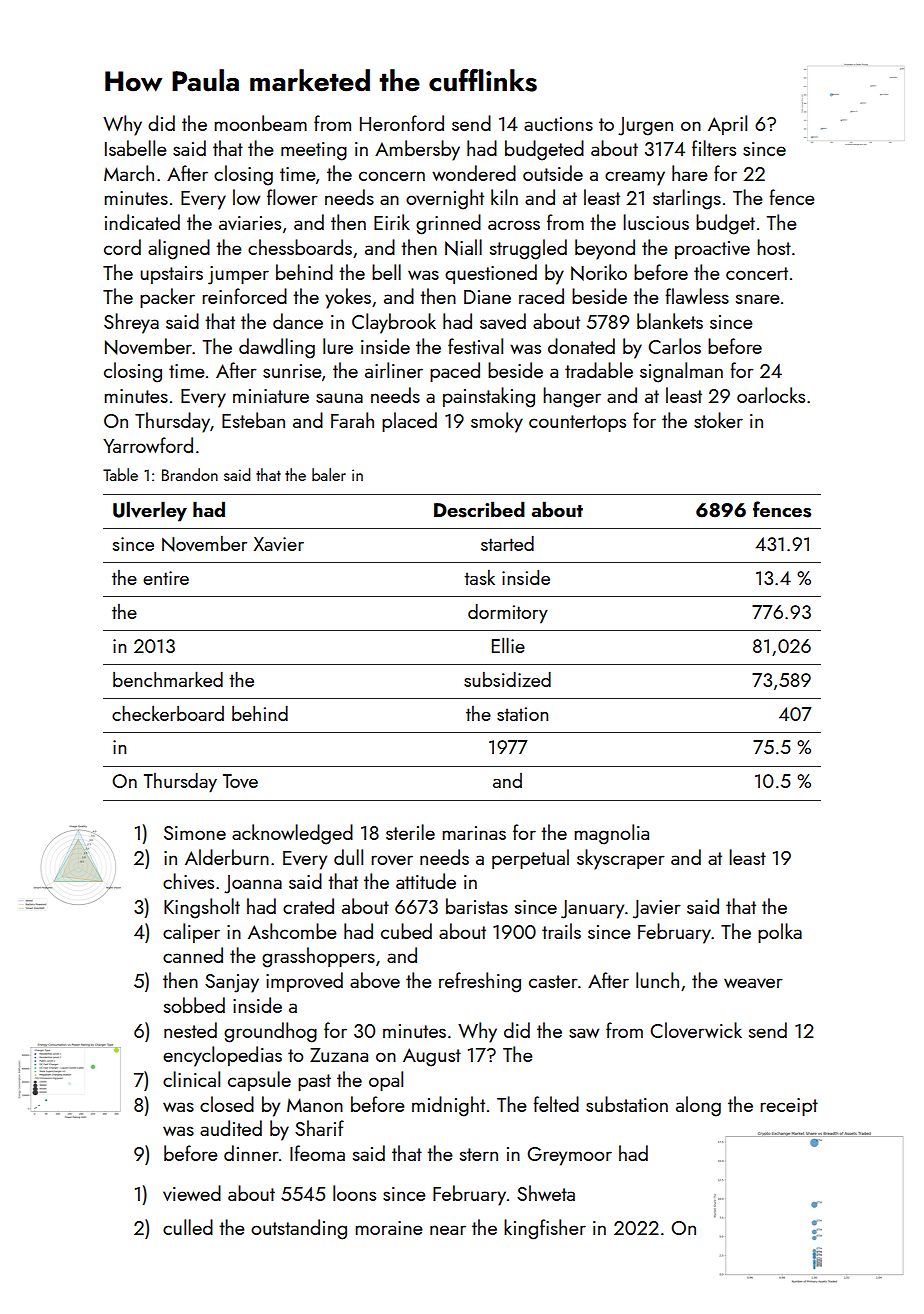 The height and width of the page is (1314, 924). I want to click on Table, so click(120, 474).
